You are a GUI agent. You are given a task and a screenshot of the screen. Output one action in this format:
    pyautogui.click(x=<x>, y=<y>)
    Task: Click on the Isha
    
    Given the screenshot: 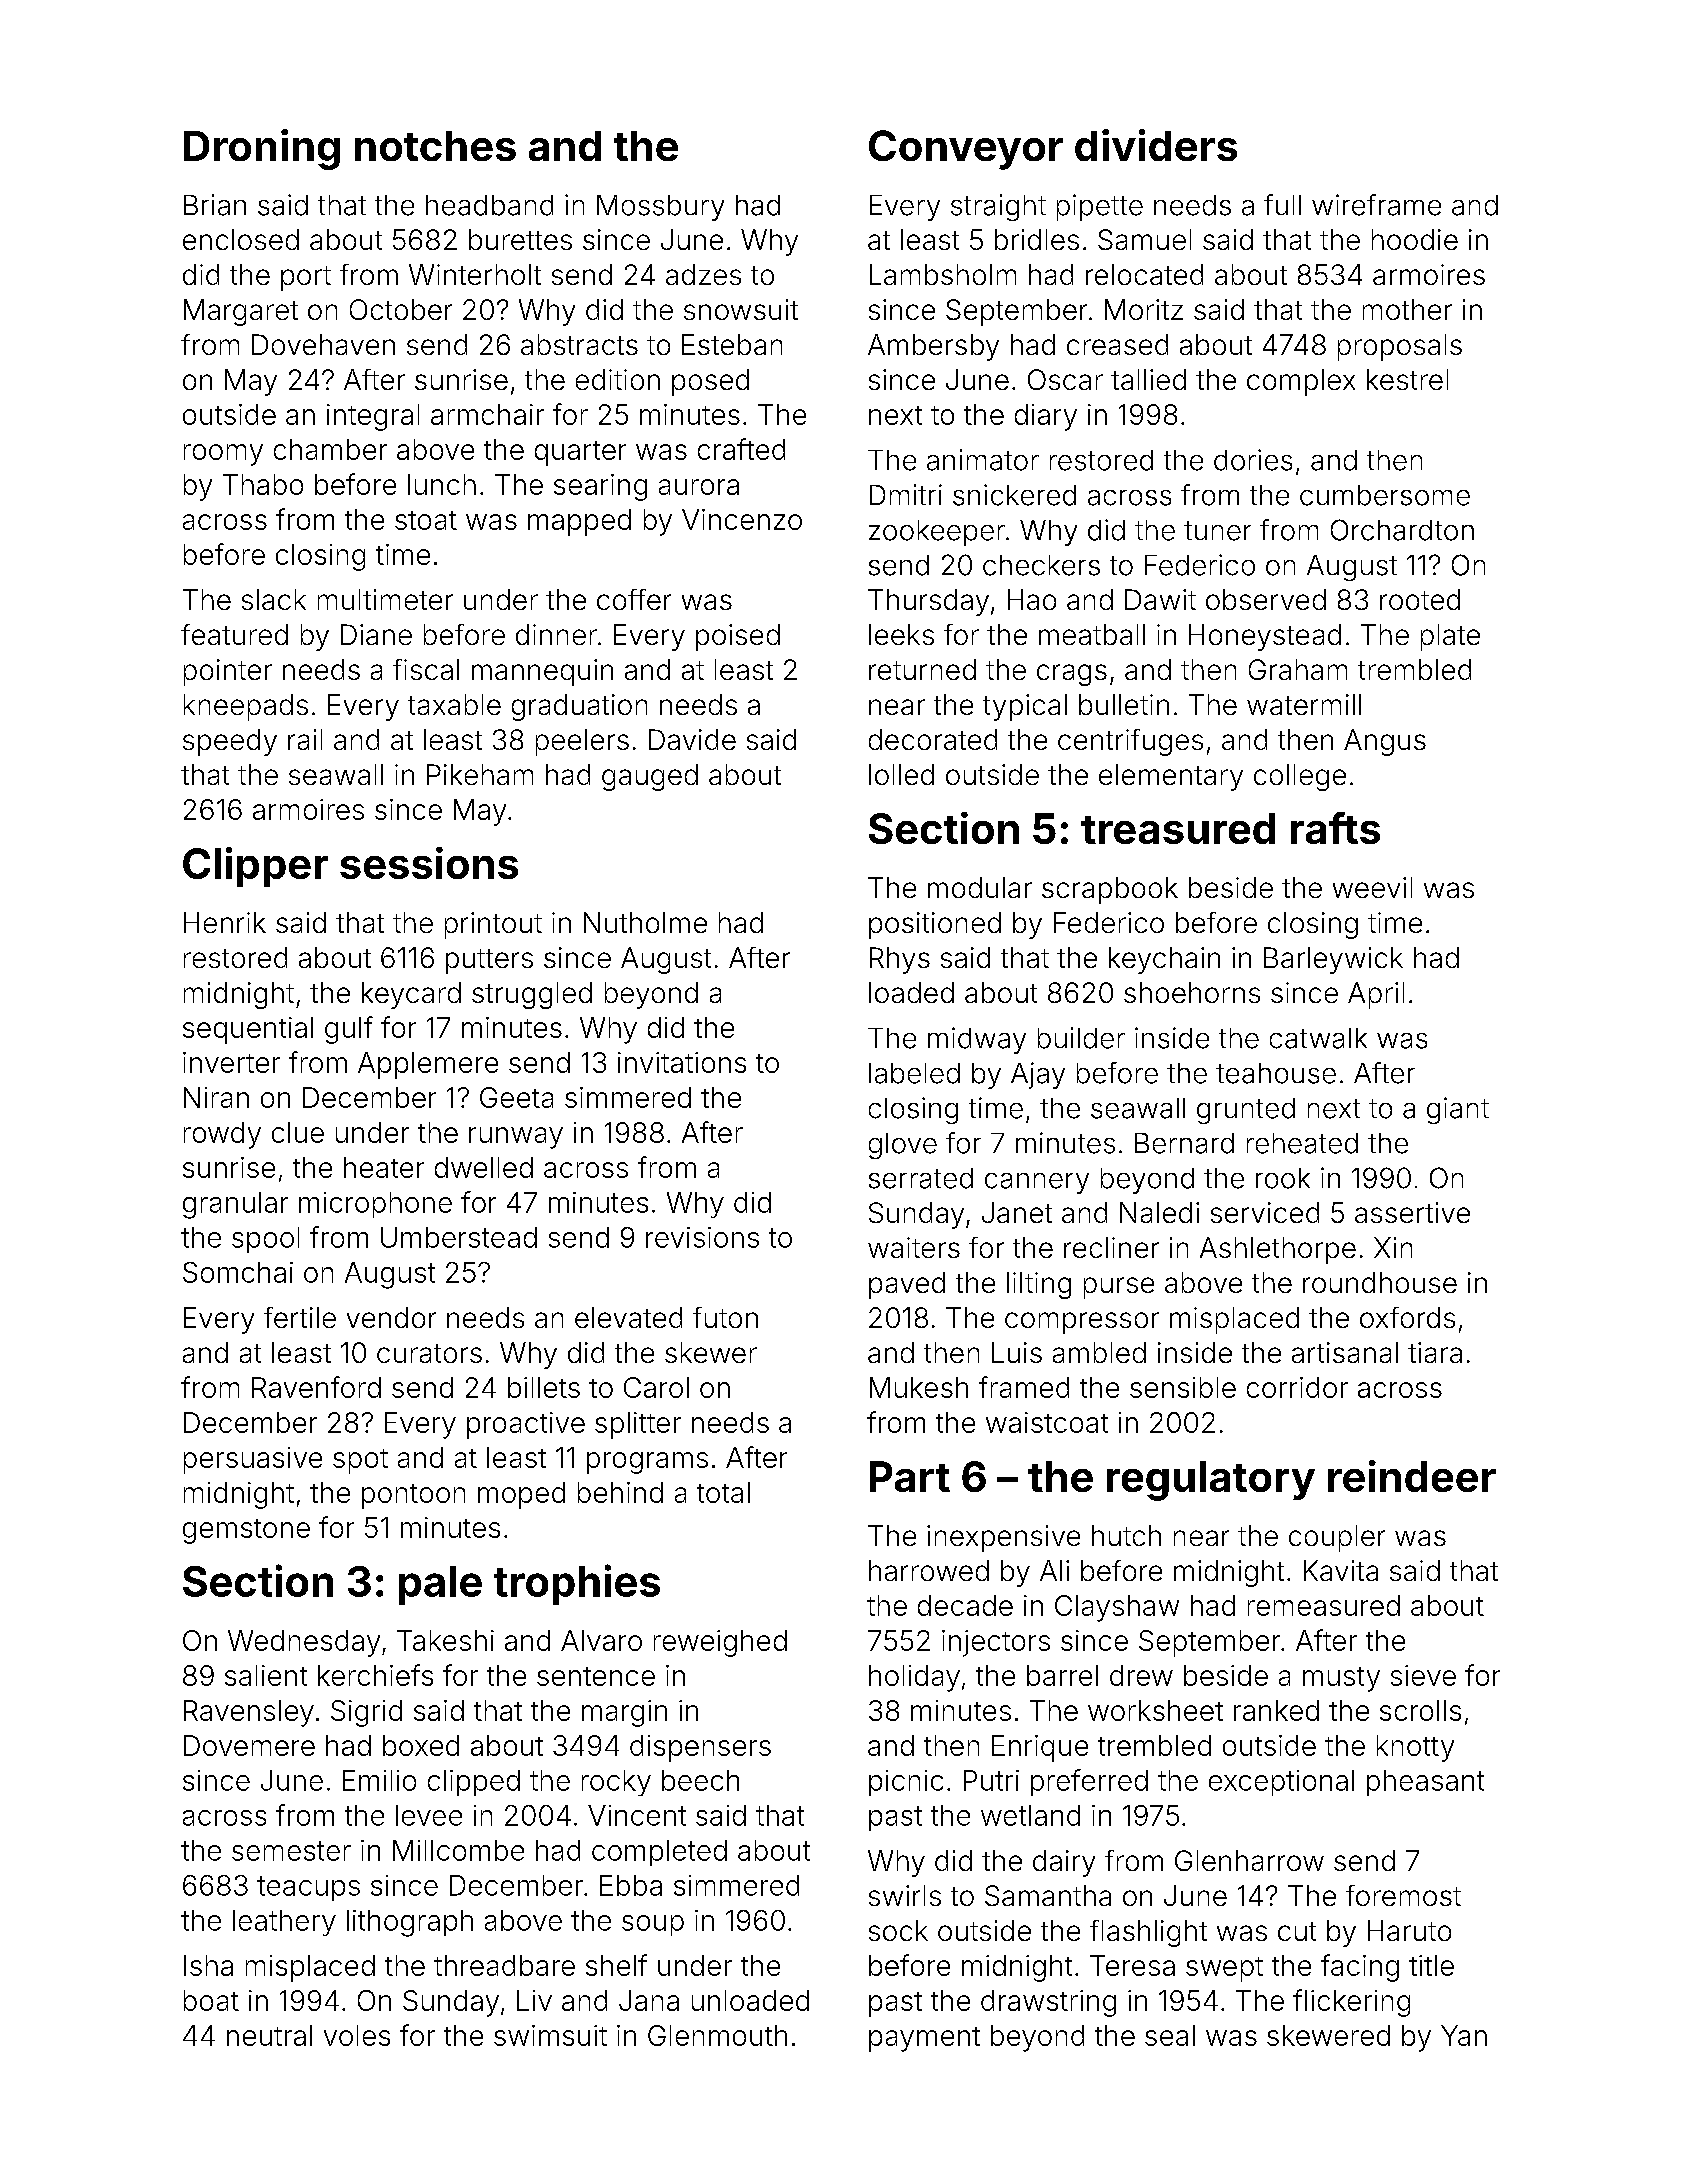 What is the action you would take?
    pyautogui.click(x=208, y=1965)
